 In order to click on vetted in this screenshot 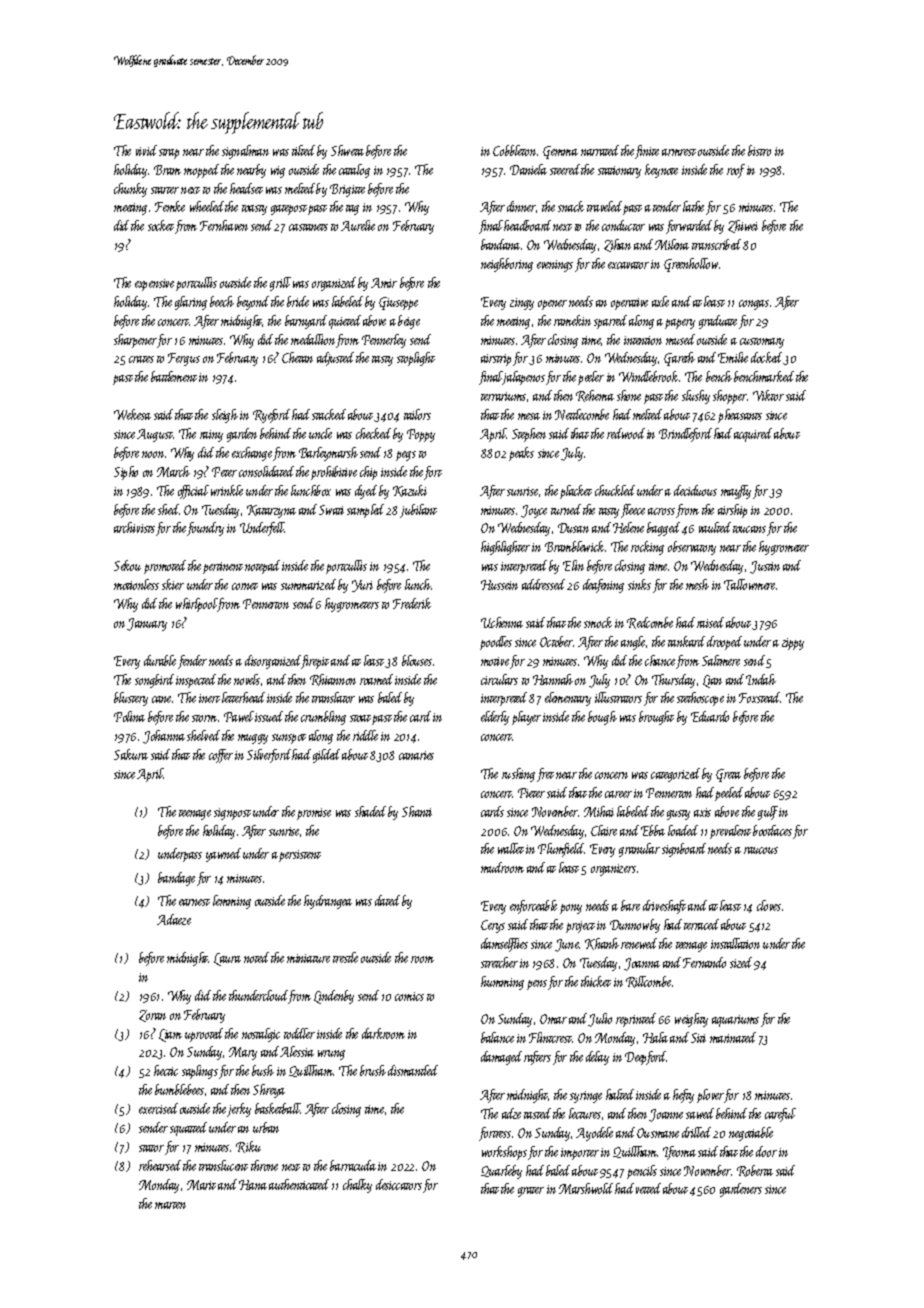, I will do `click(648, 1188)`.
